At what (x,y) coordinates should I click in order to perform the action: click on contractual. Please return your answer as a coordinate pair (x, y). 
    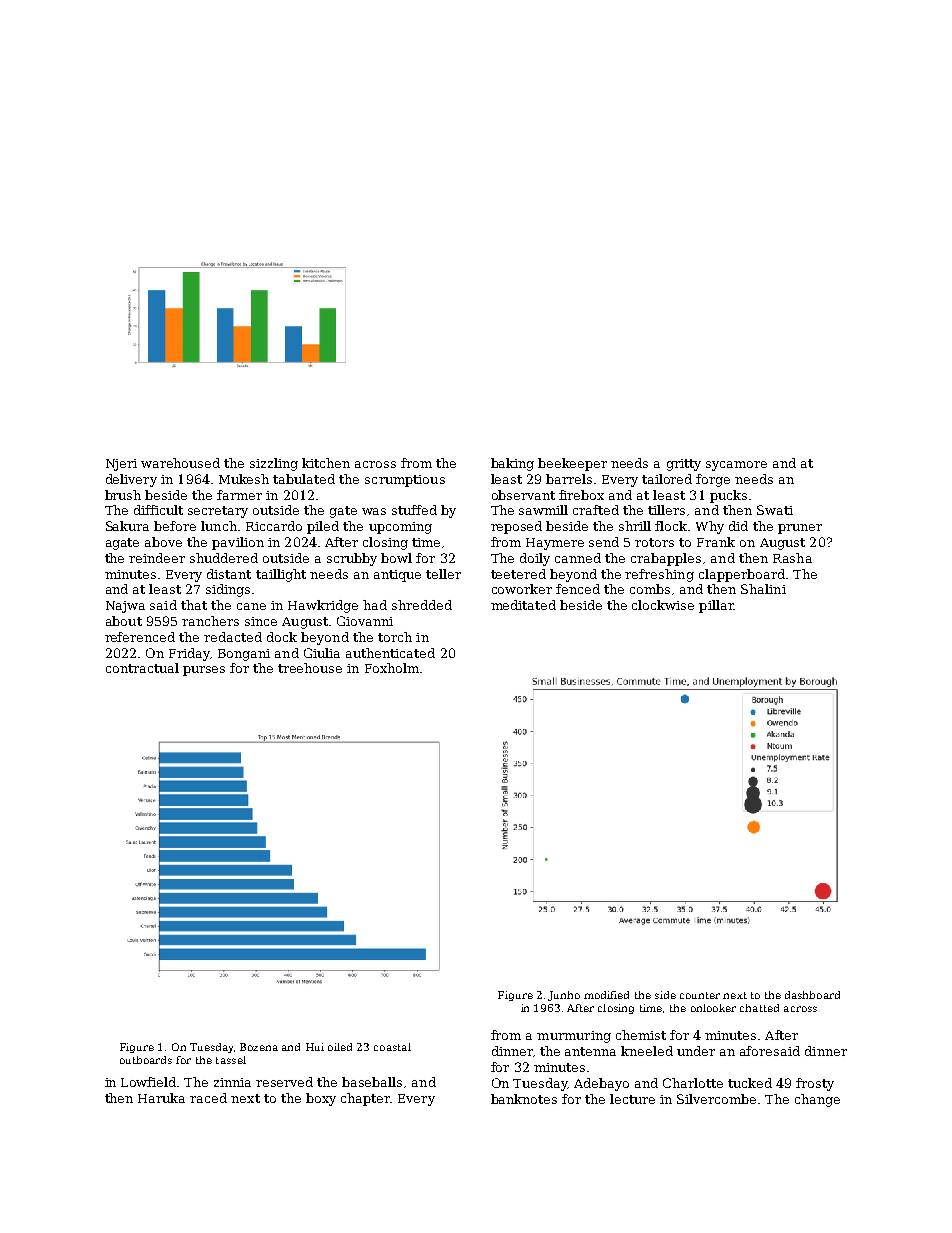
    Looking at the image, I should click on (142, 668).
